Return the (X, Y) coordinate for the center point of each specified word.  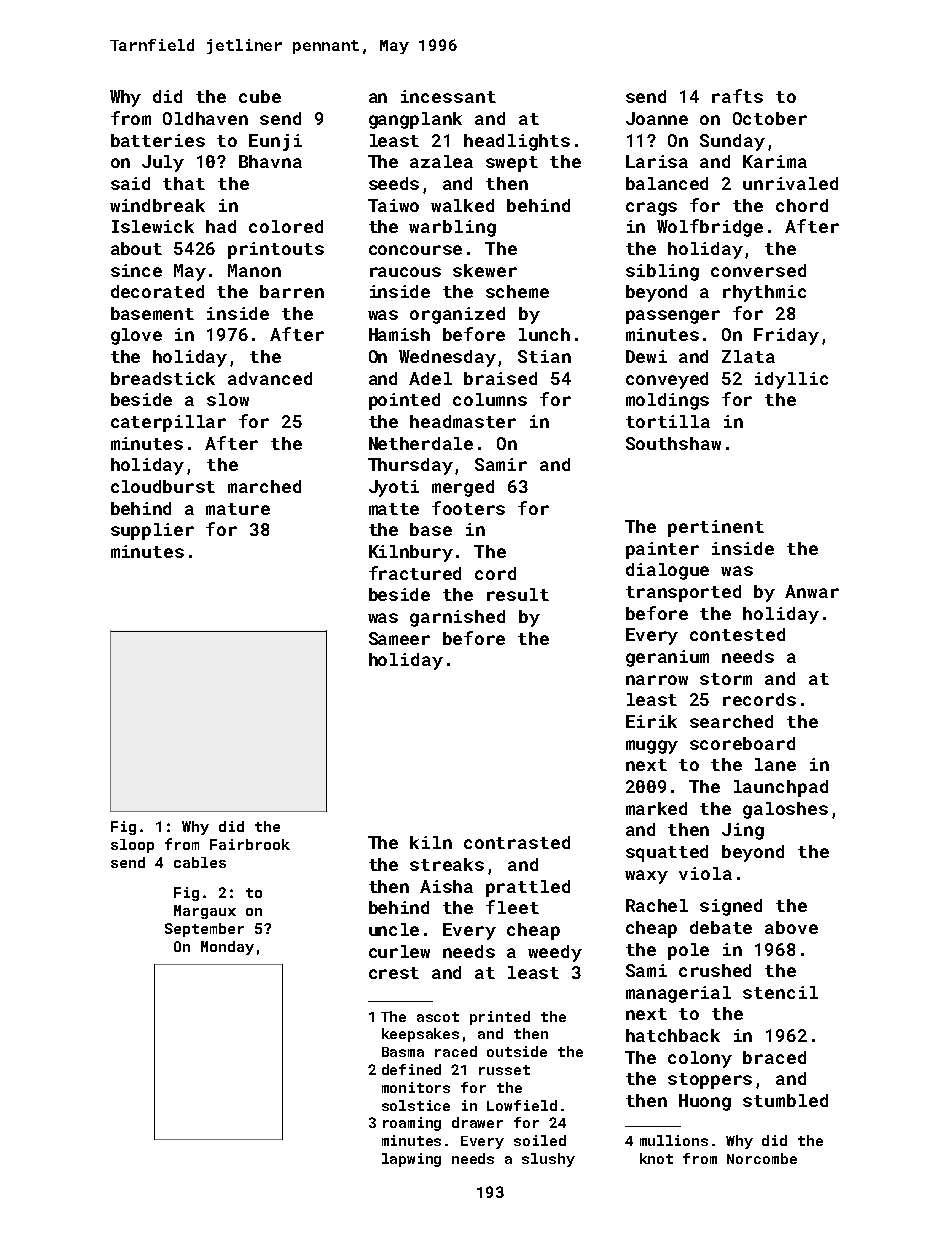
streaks (447, 864)
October (770, 118)
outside (517, 1051)
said (130, 183)
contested (737, 634)
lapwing (411, 1160)
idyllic (791, 380)
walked (462, 205)
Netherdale (421, 443)
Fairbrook (250, 844)
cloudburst (163, 486)
